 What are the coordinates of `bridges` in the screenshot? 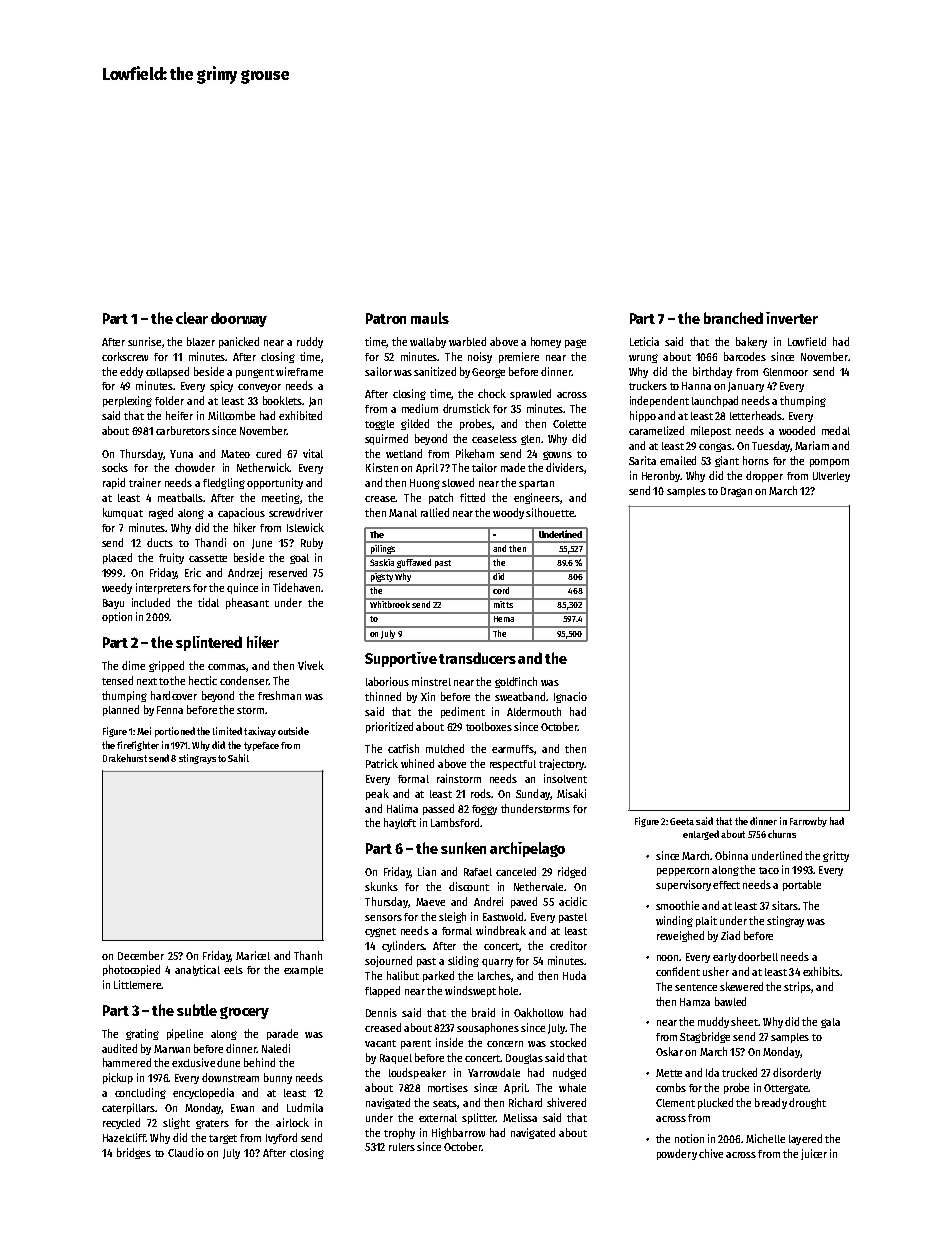 It's located at (134, 1153).
